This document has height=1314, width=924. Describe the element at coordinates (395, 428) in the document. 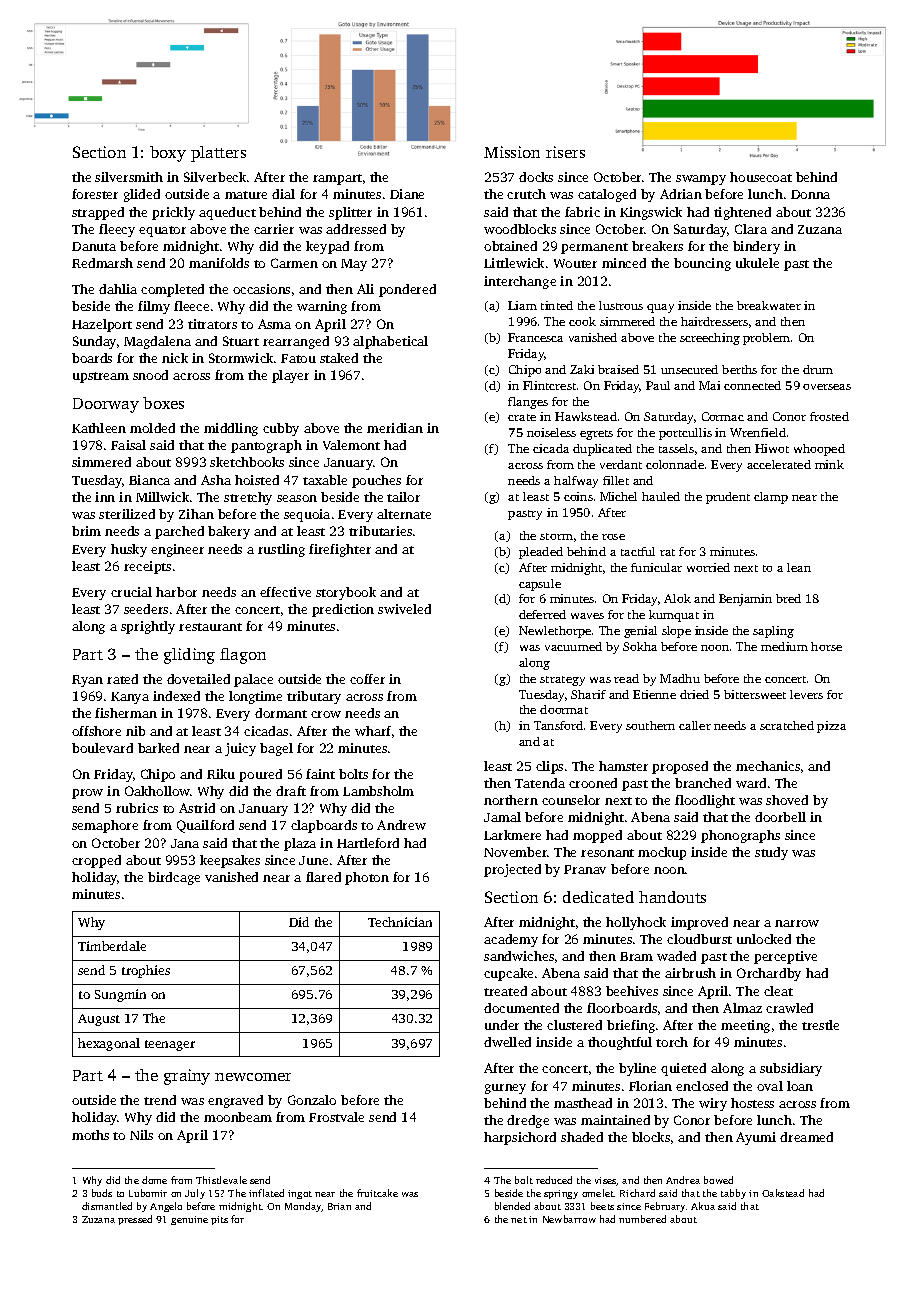

I see `meridian` at that location.
